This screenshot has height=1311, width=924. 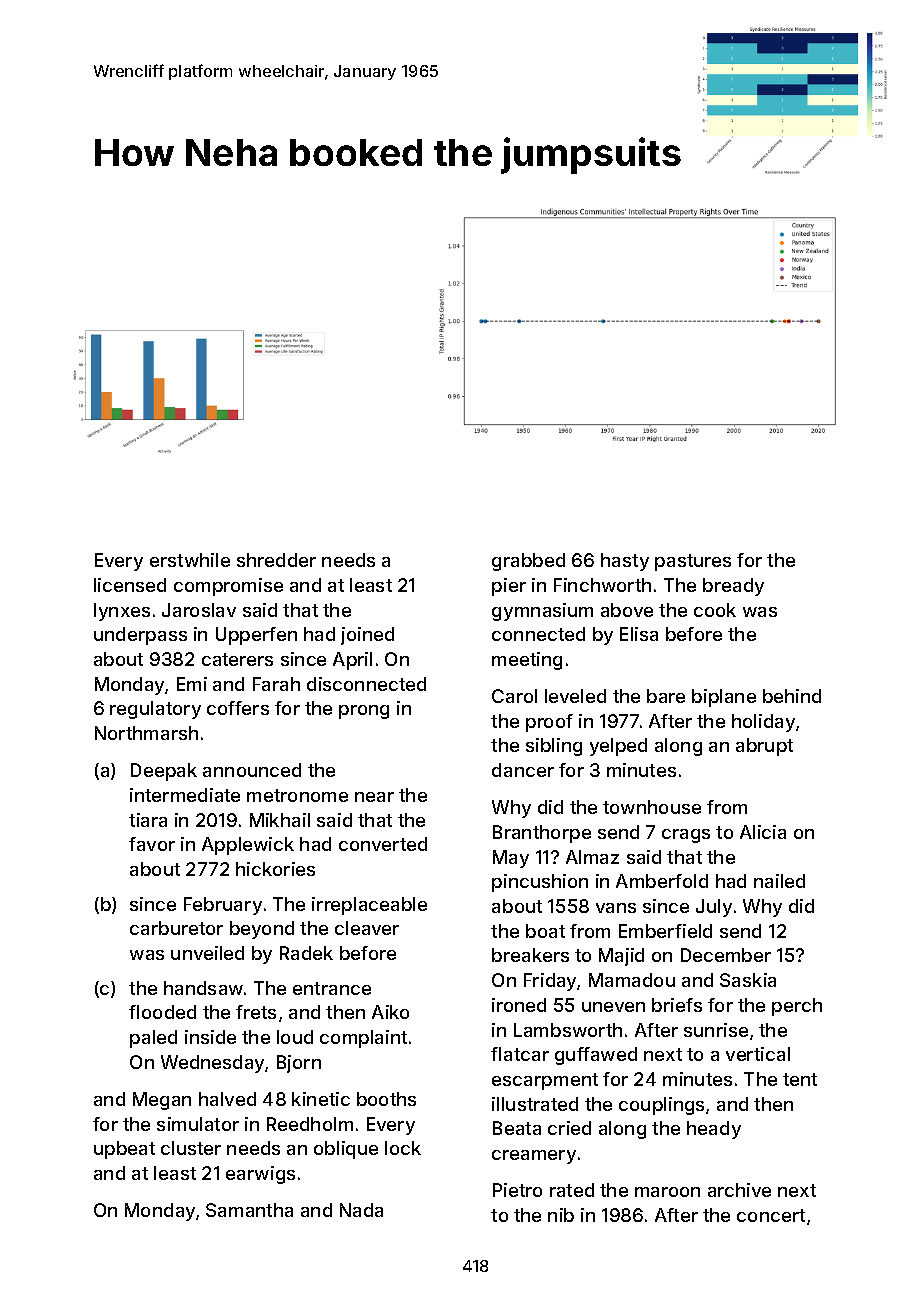 What do you see at coordinates (190, 560) in the screenshot?
I see `erstwhile` at bounding box center [190, 560].
